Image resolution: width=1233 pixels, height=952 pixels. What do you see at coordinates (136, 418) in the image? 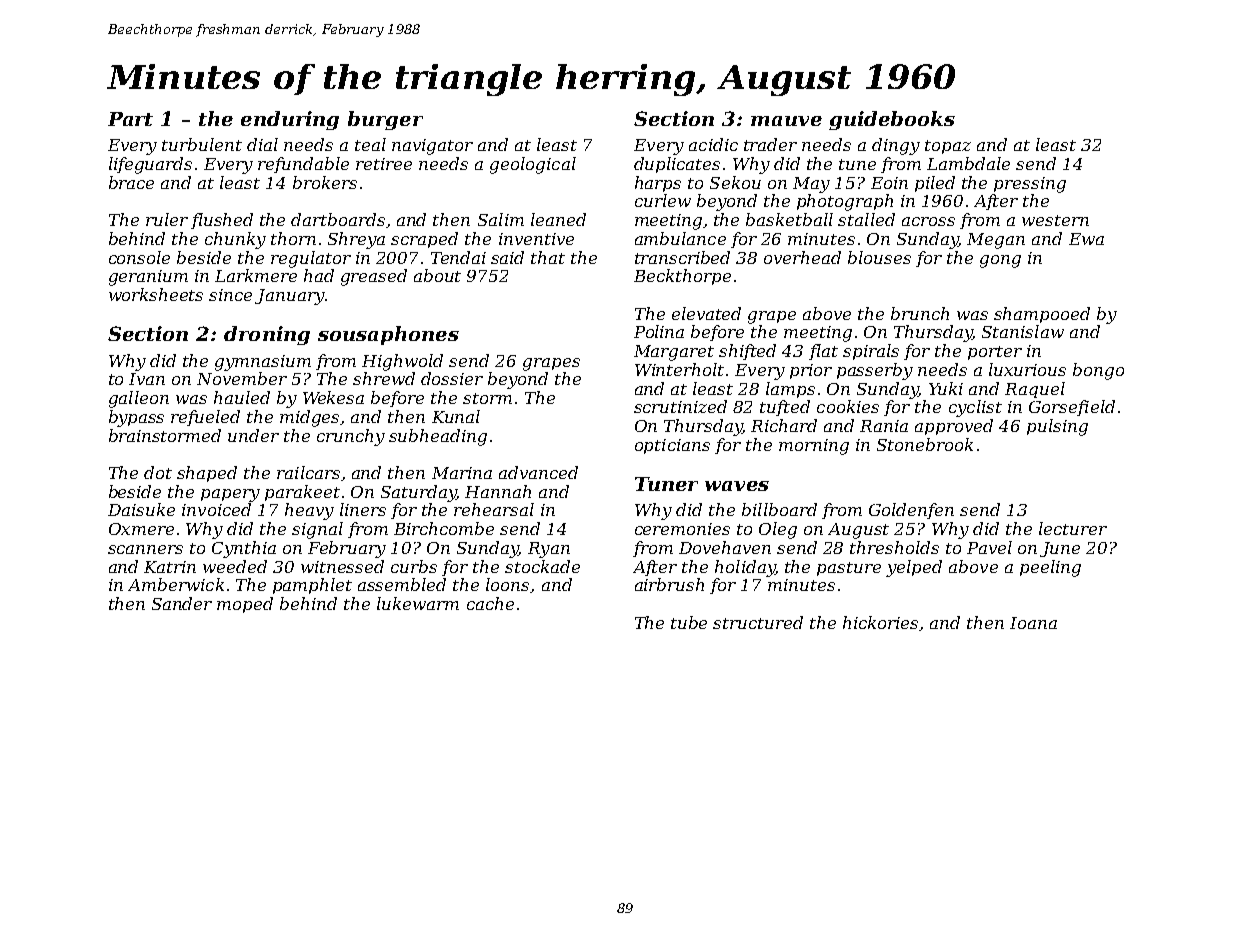
I see `bypass` at bounding box center [136, 418].
